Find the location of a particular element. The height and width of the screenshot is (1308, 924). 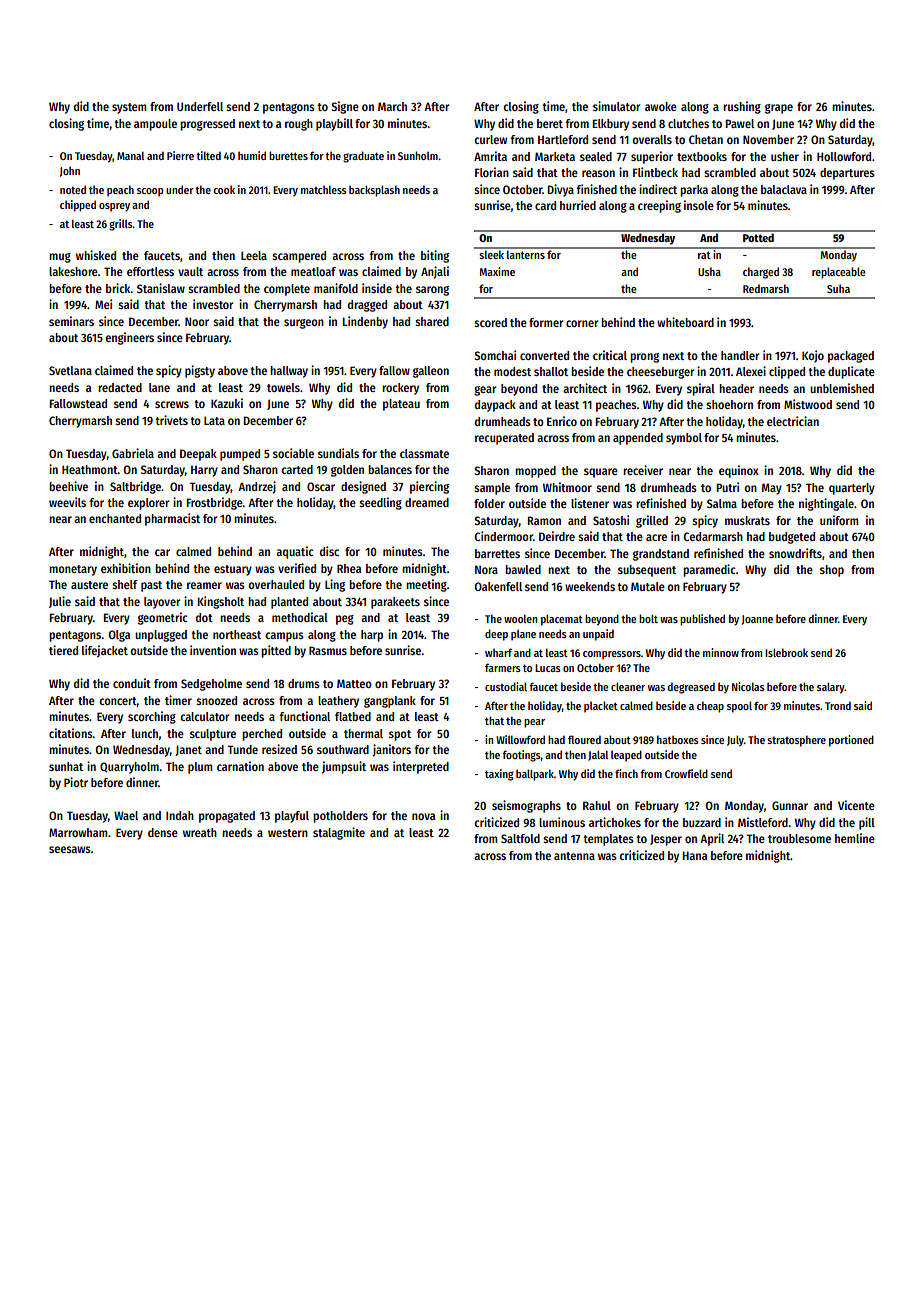

antenna is located at coordinates (574, 856).
